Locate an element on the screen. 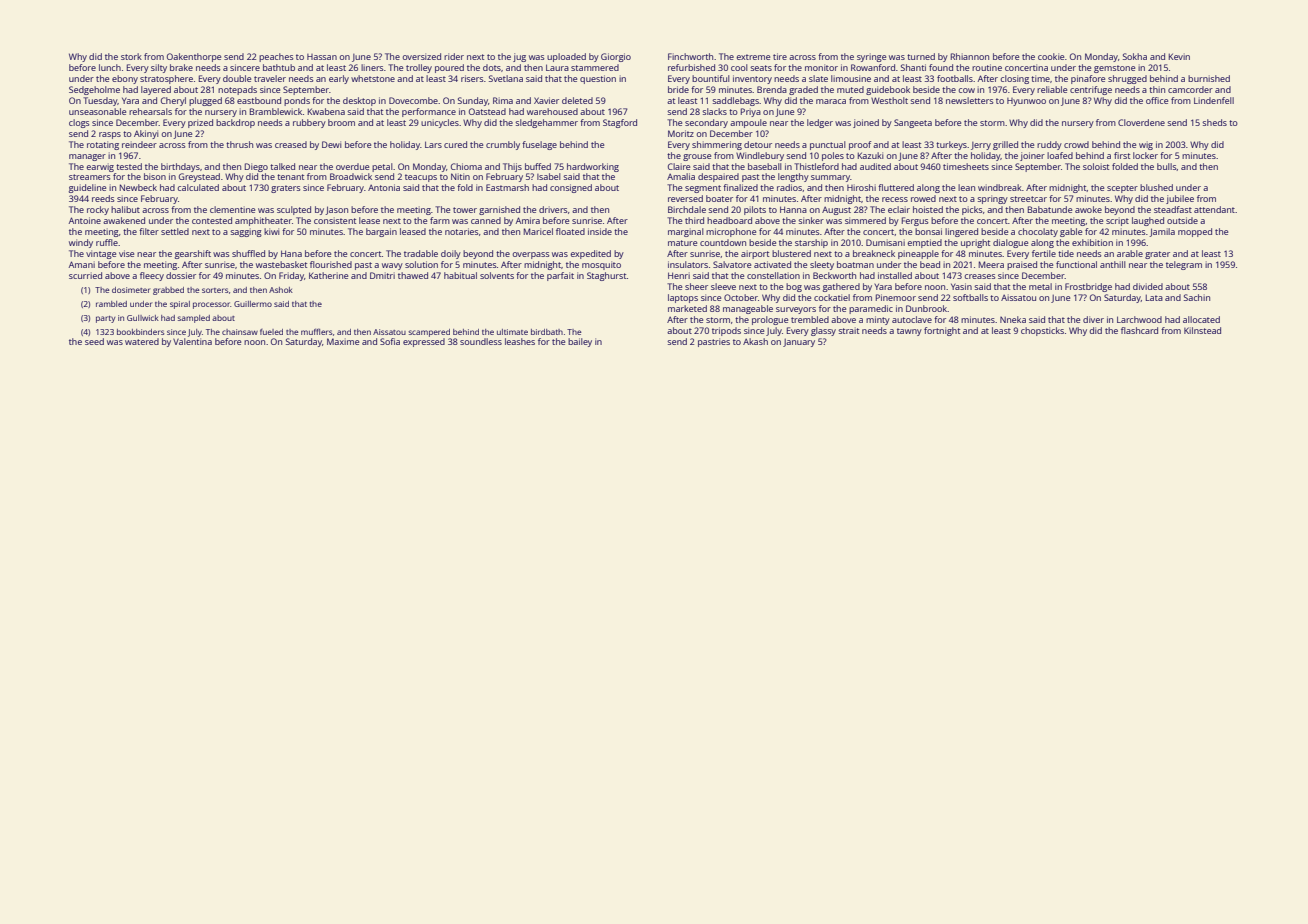  bathtub is located at coordinates (279, 67).
